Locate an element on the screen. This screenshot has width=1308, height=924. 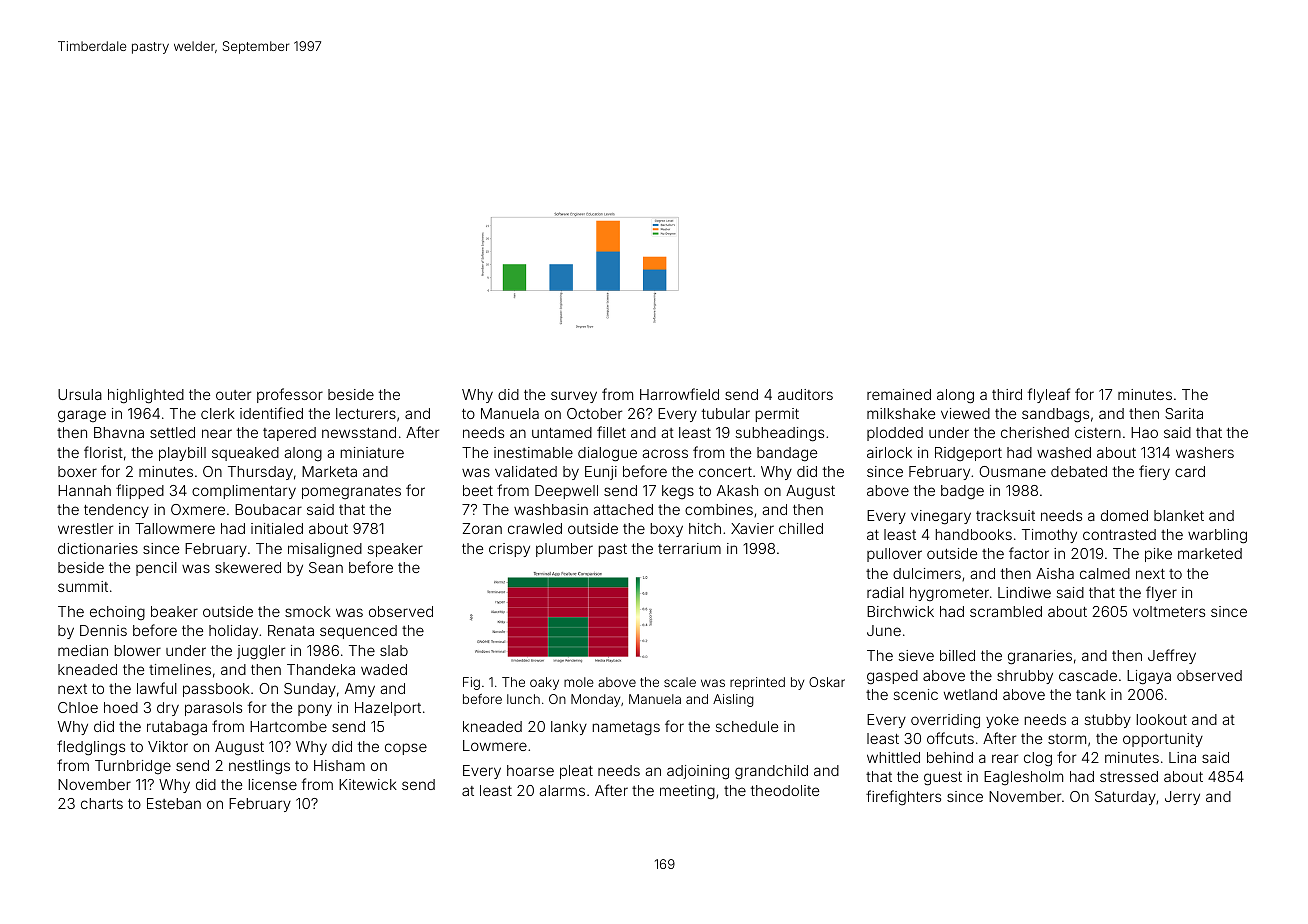
cascade is located at coordinates (1088, 675).
